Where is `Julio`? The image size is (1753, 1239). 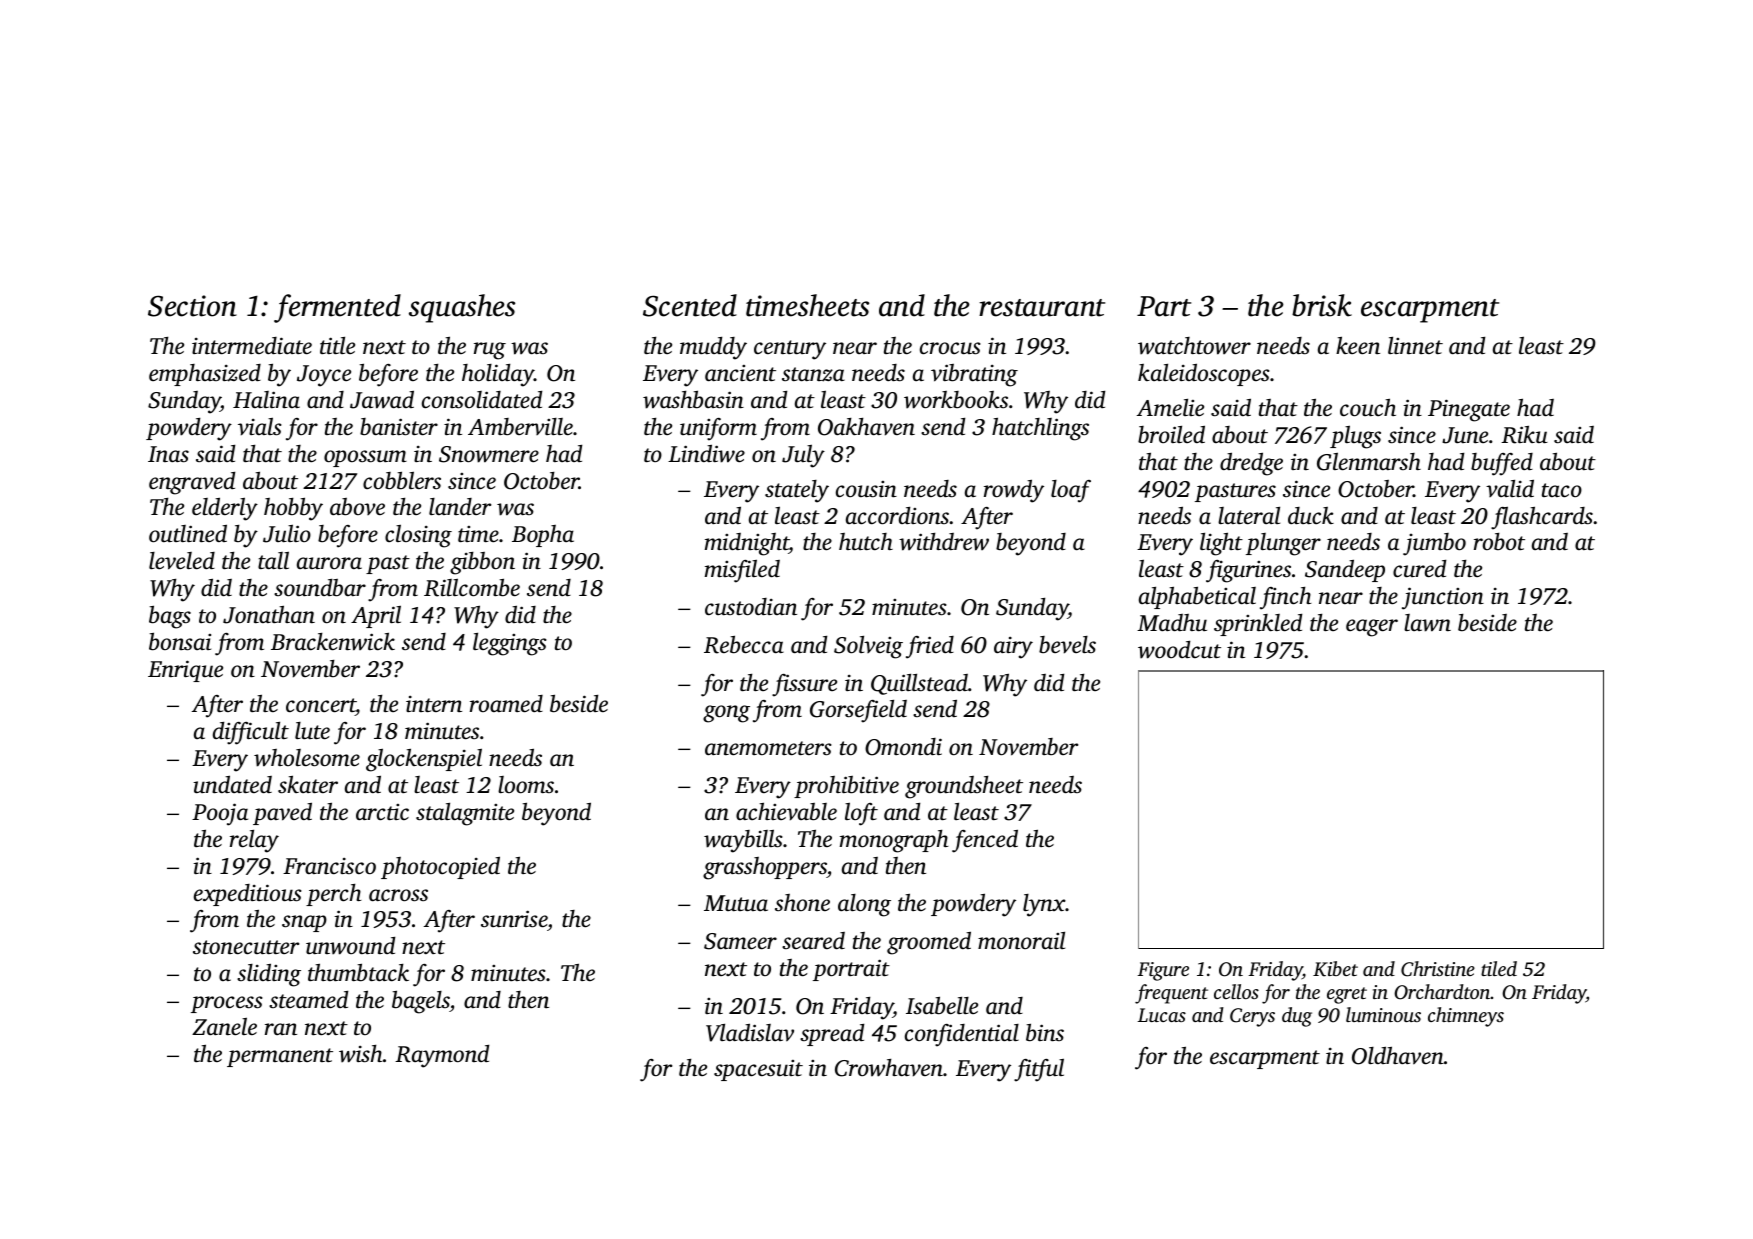 Julio is located at coordinates (287, 533).
